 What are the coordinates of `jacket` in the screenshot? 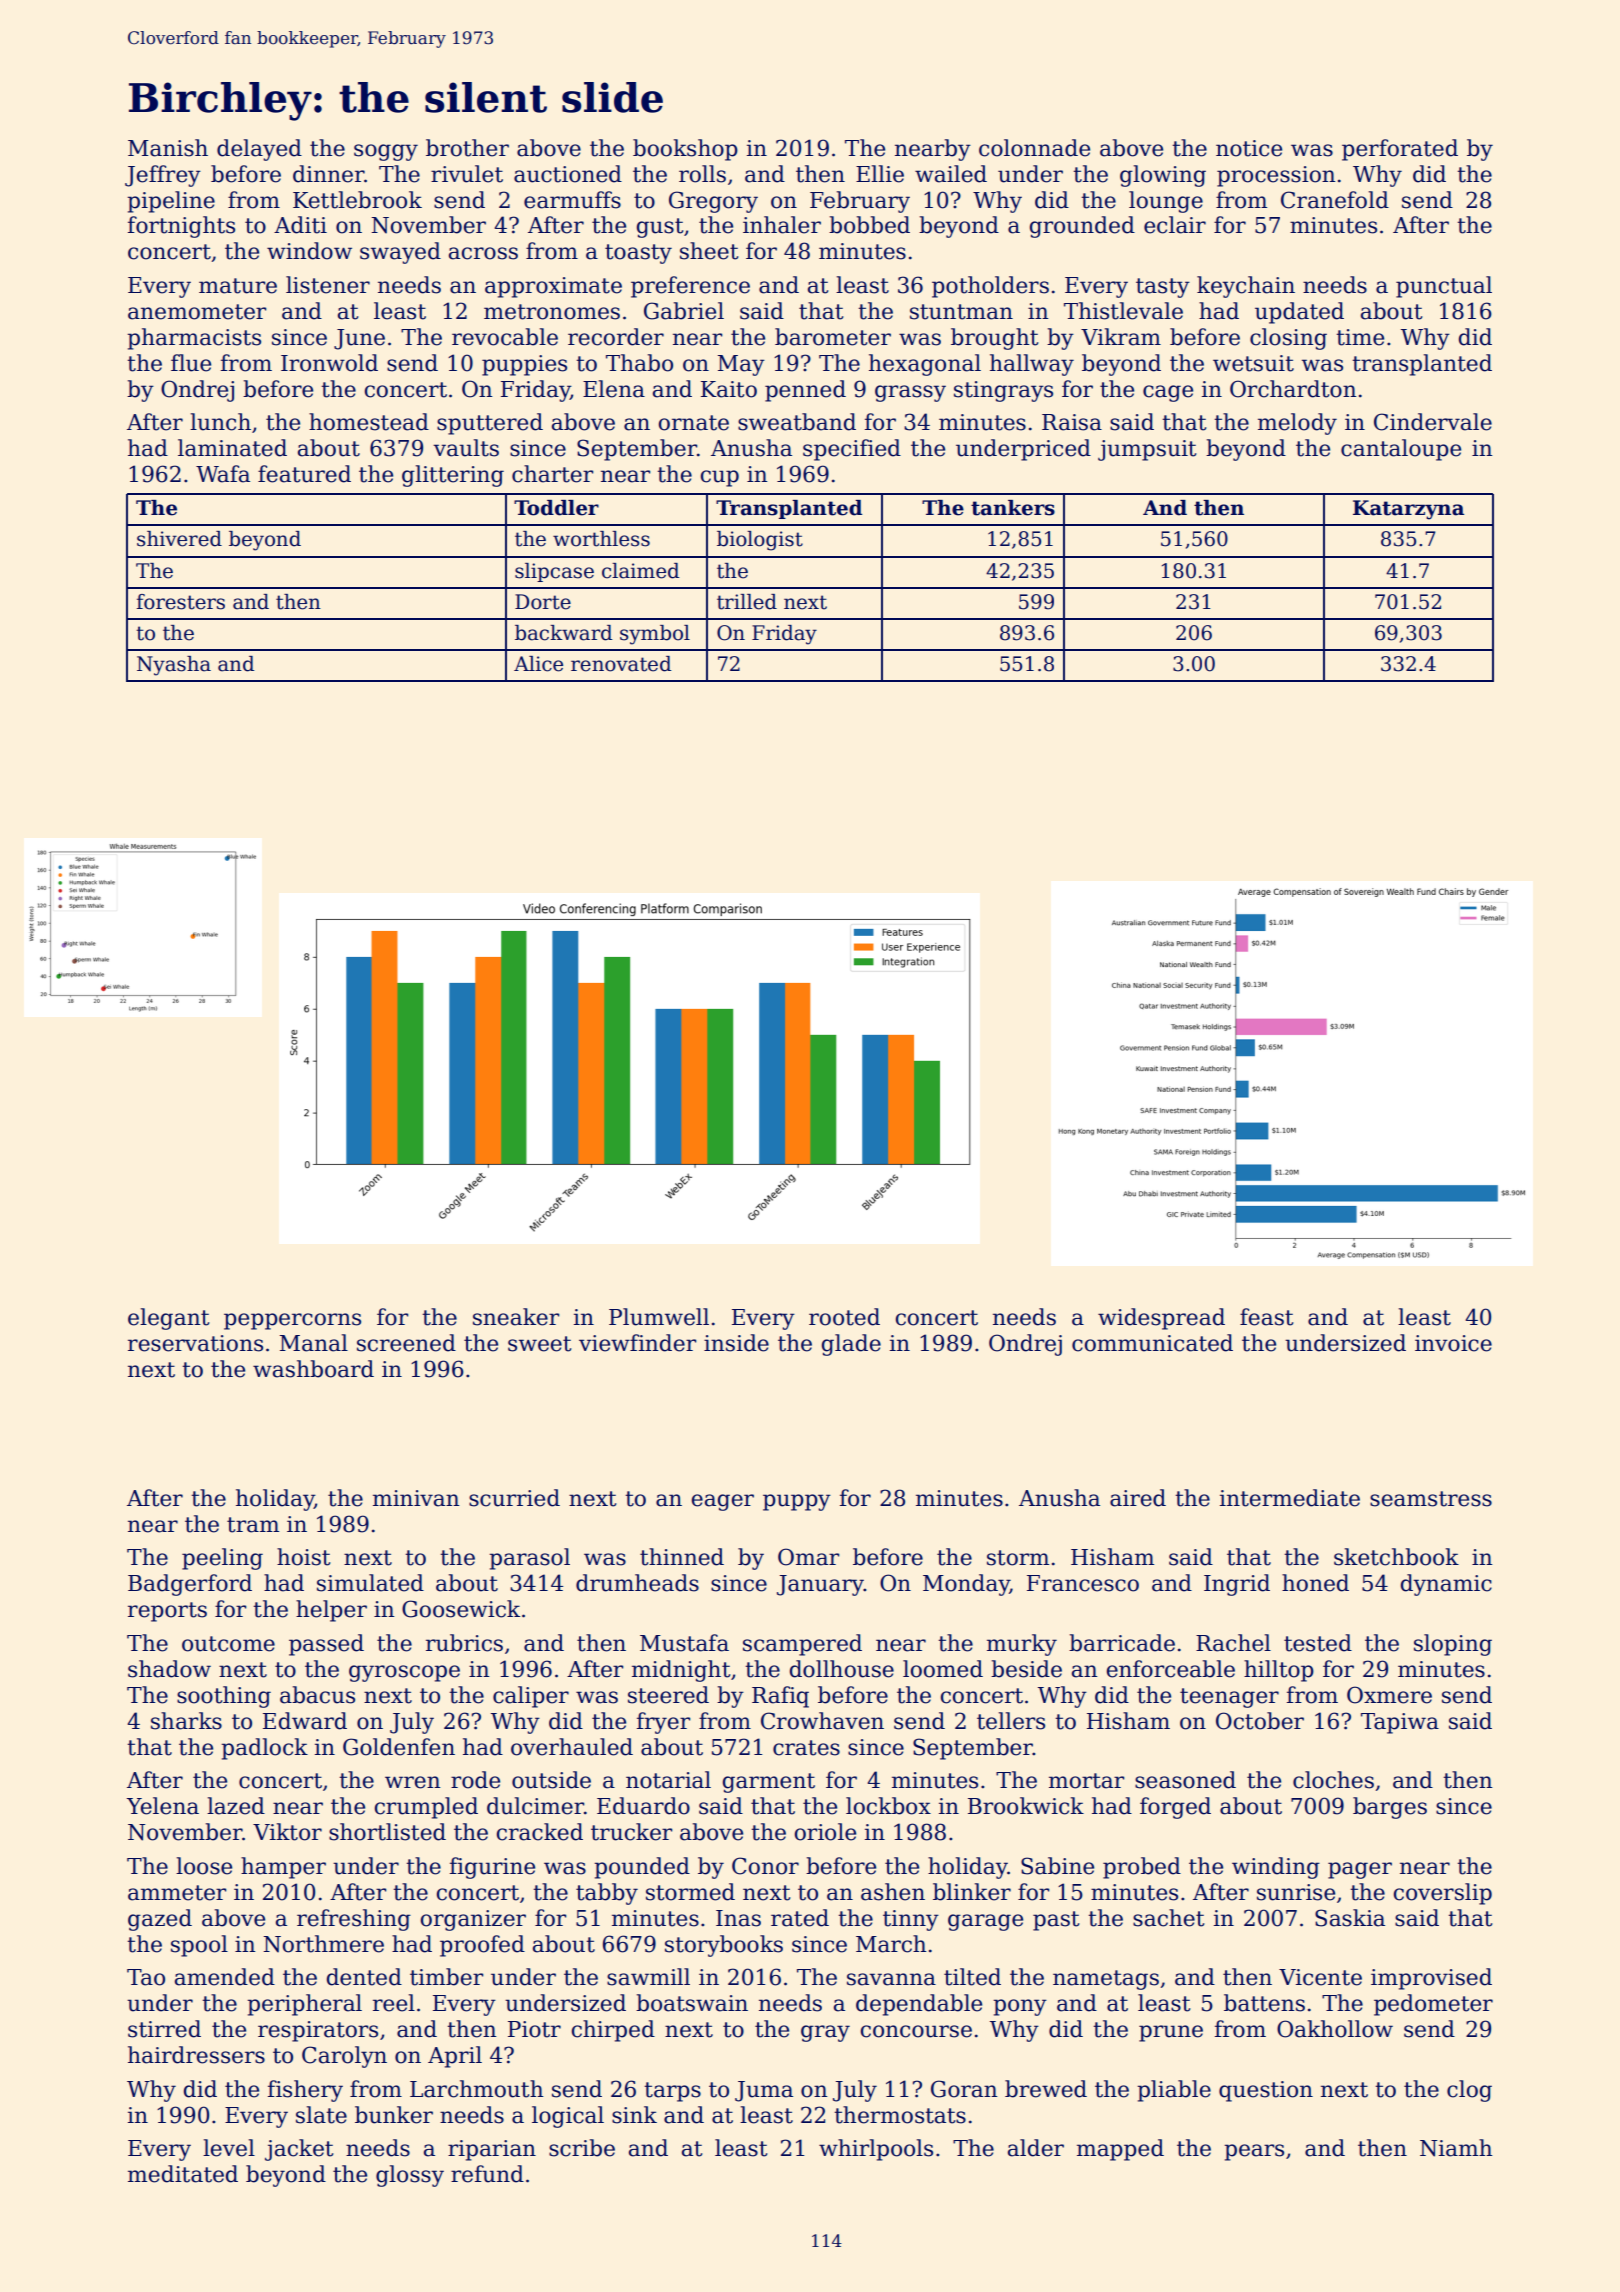 It's located at (299, 2150).
